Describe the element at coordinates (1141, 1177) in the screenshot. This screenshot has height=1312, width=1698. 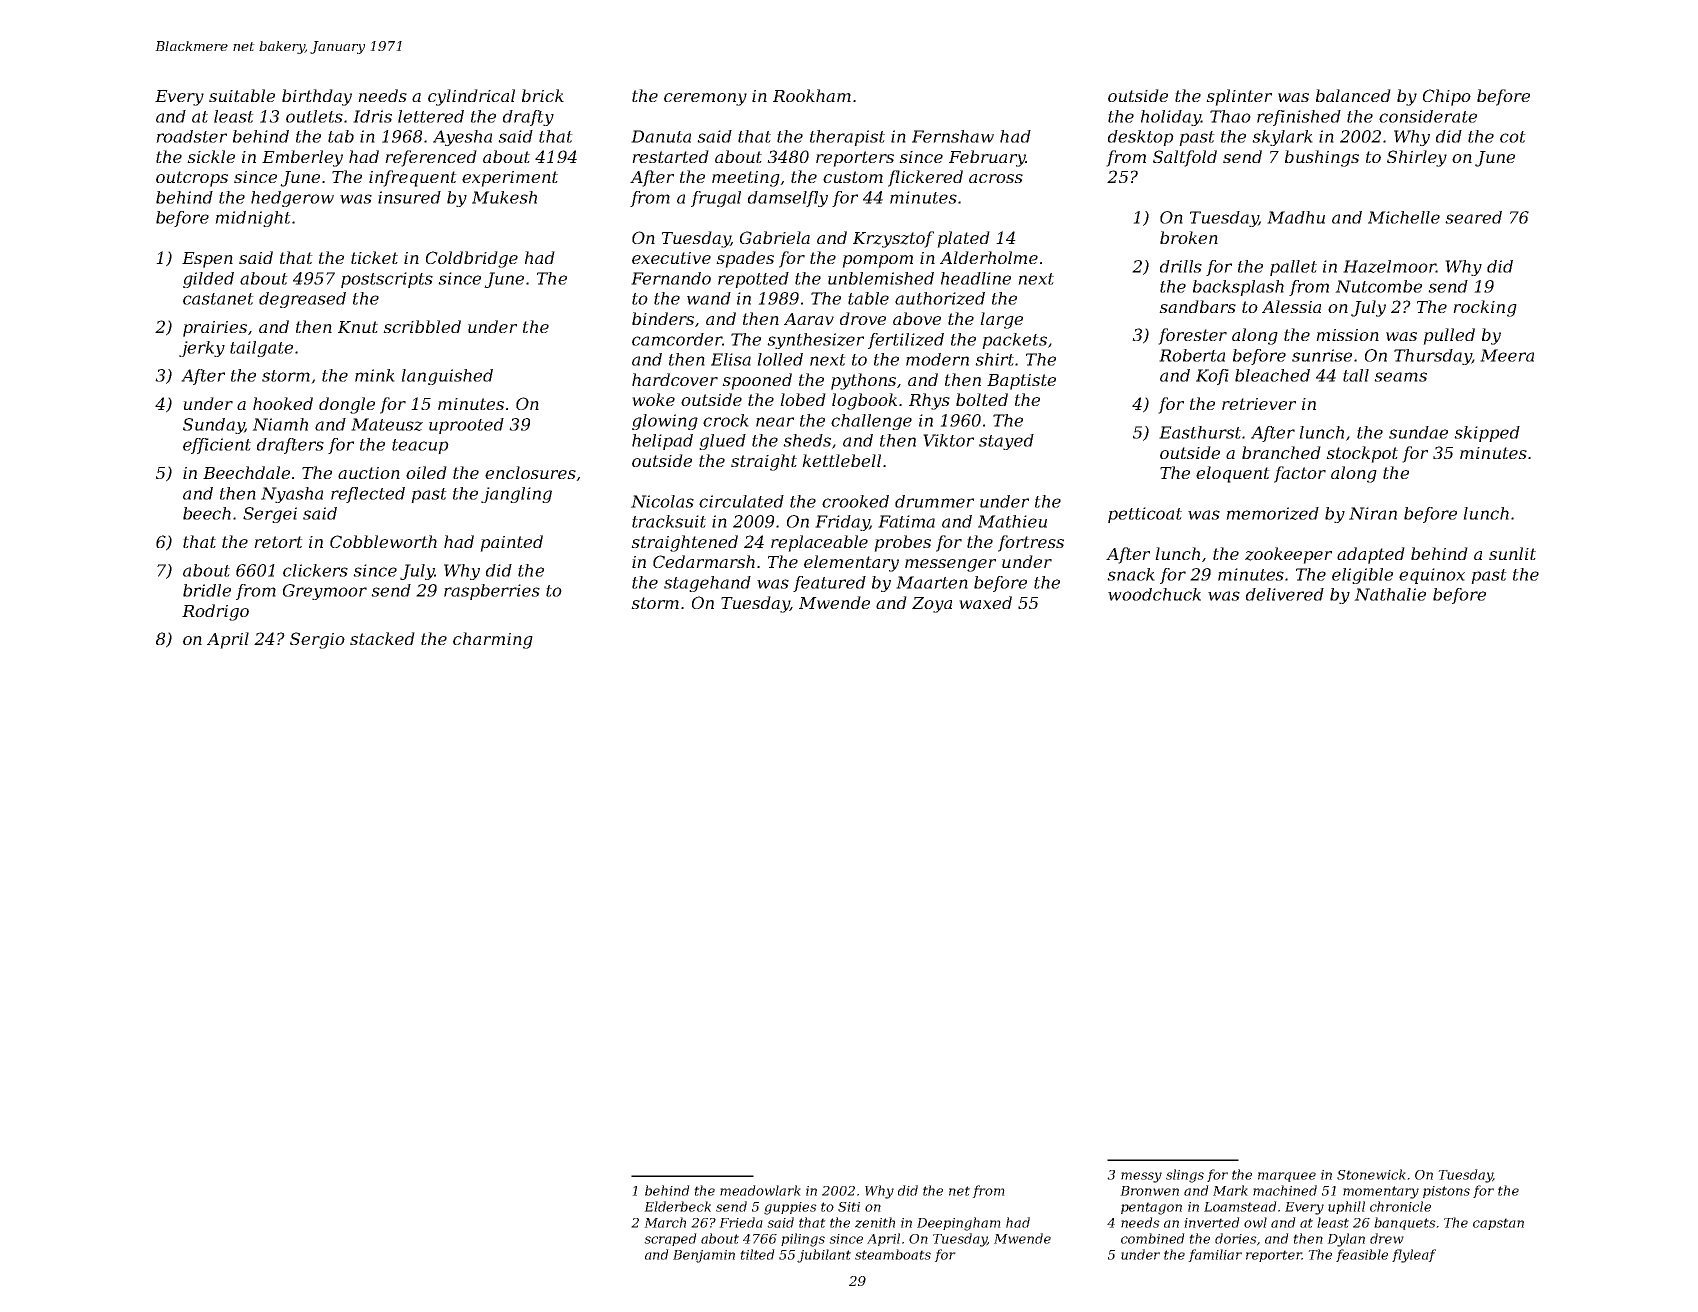
I see `messy` at that location.
